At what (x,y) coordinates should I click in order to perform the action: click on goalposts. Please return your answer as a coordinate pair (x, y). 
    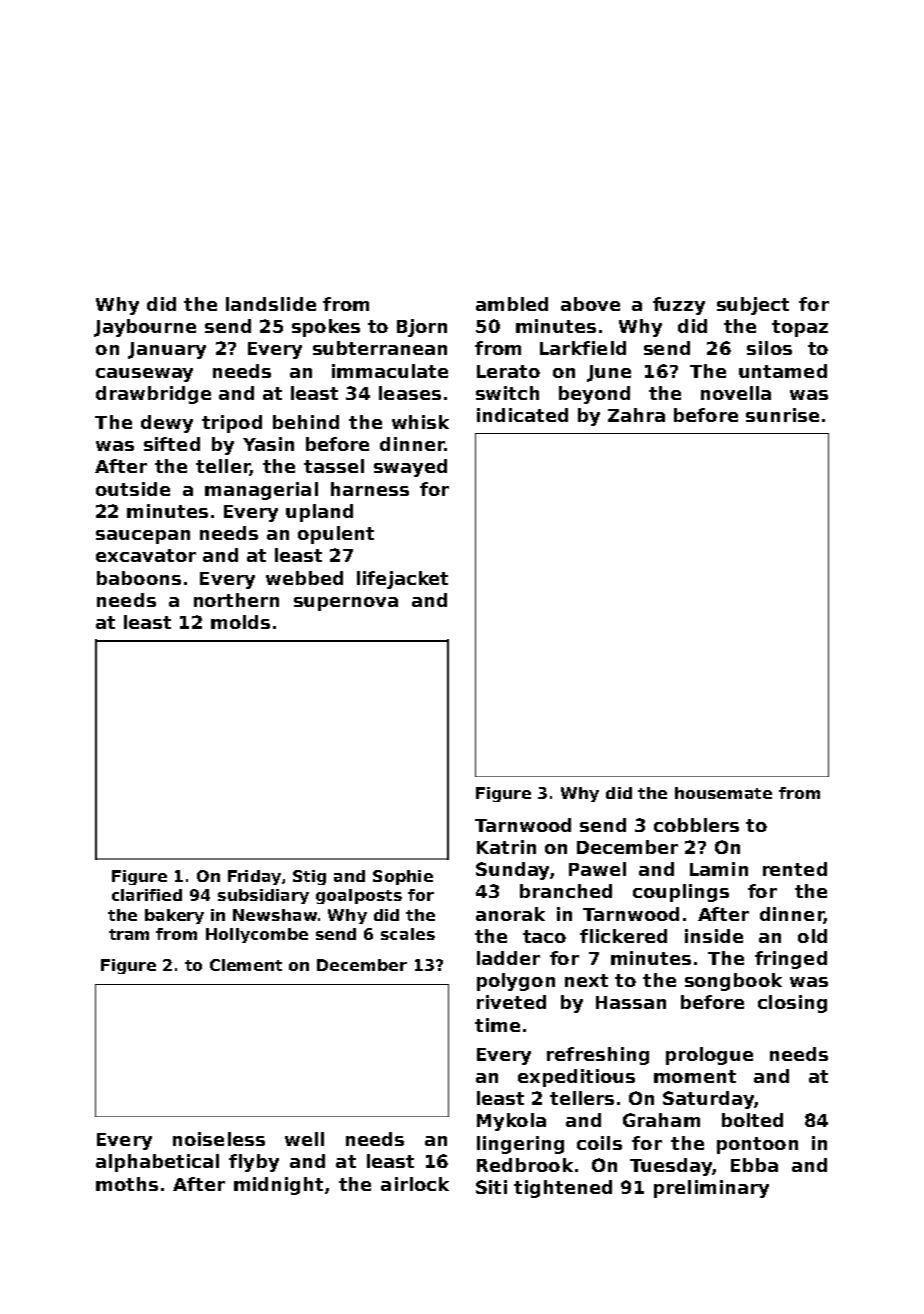
    Looking at the image, I should click on (359, 896).
